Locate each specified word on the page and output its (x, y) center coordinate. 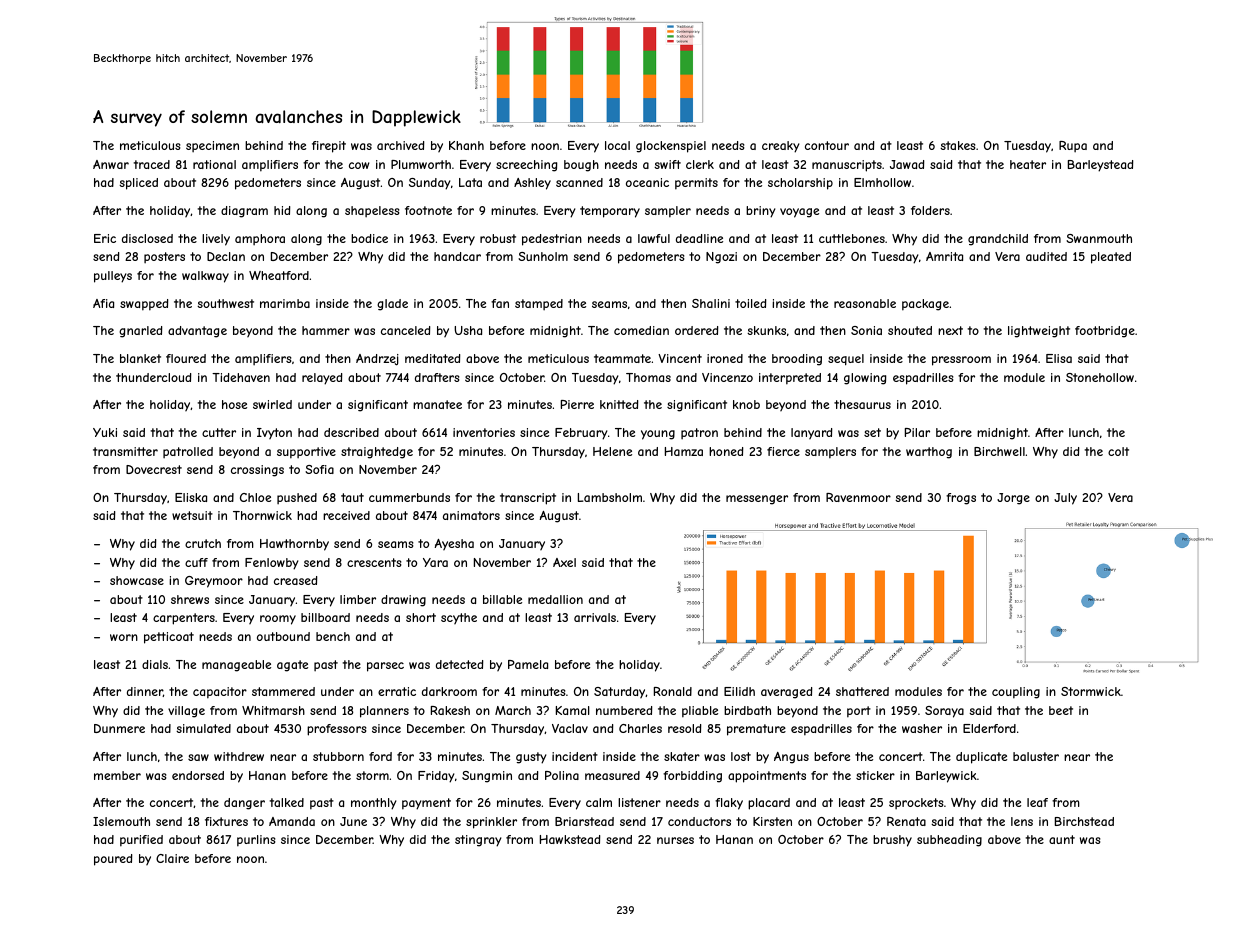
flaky (729, 804)
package (925, 305)
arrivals (595, 617)
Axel (564, 562)
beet (1061, 710)
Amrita (944, 256)
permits (696, 184)
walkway (205, 277)
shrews (190, 599)
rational (214, 164)
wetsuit (192, 515)
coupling (1016, 693)
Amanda (292, 821)
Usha (468, 330)
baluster (1036, 756)
